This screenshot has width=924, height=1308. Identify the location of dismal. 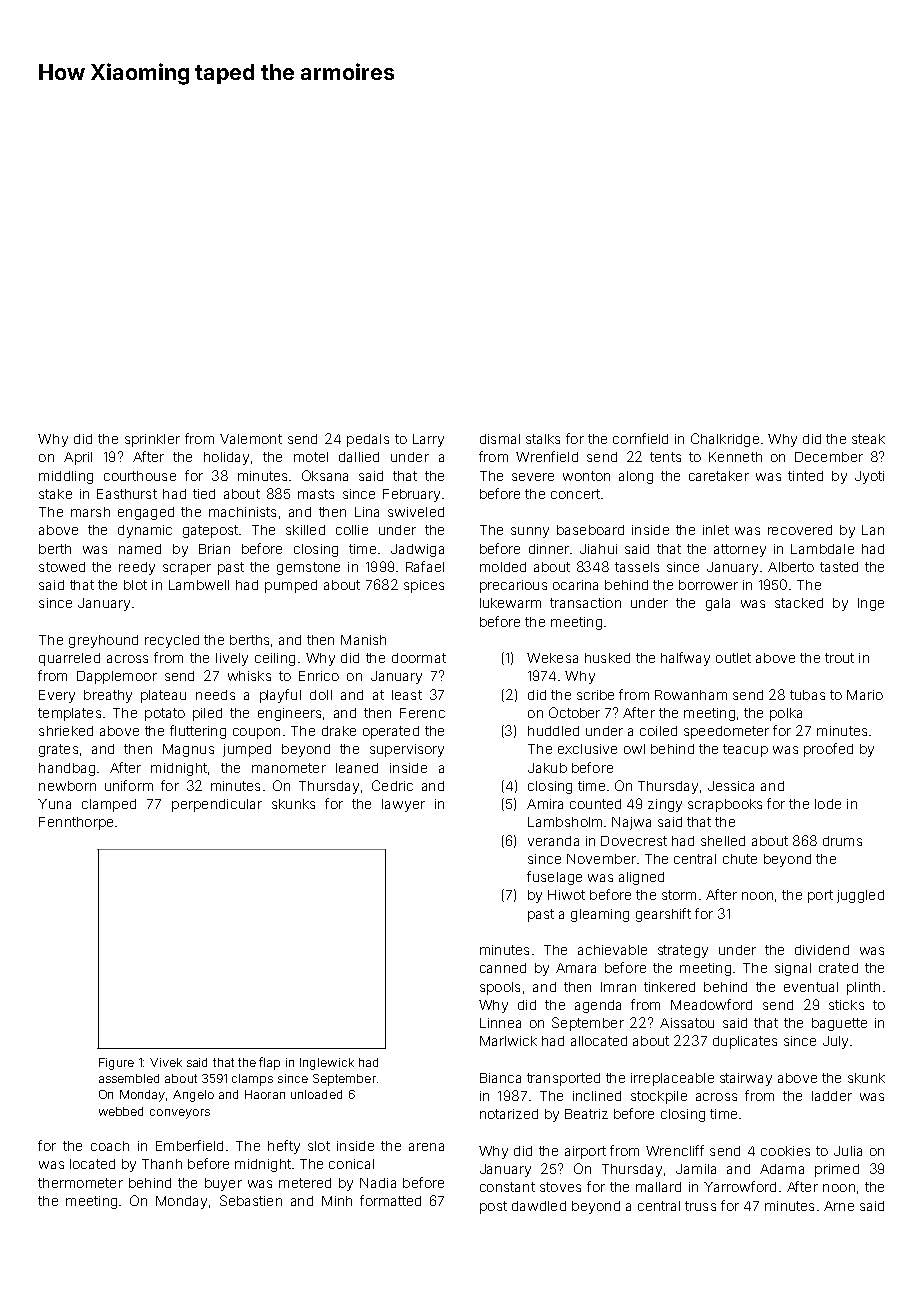
(500, 439).
